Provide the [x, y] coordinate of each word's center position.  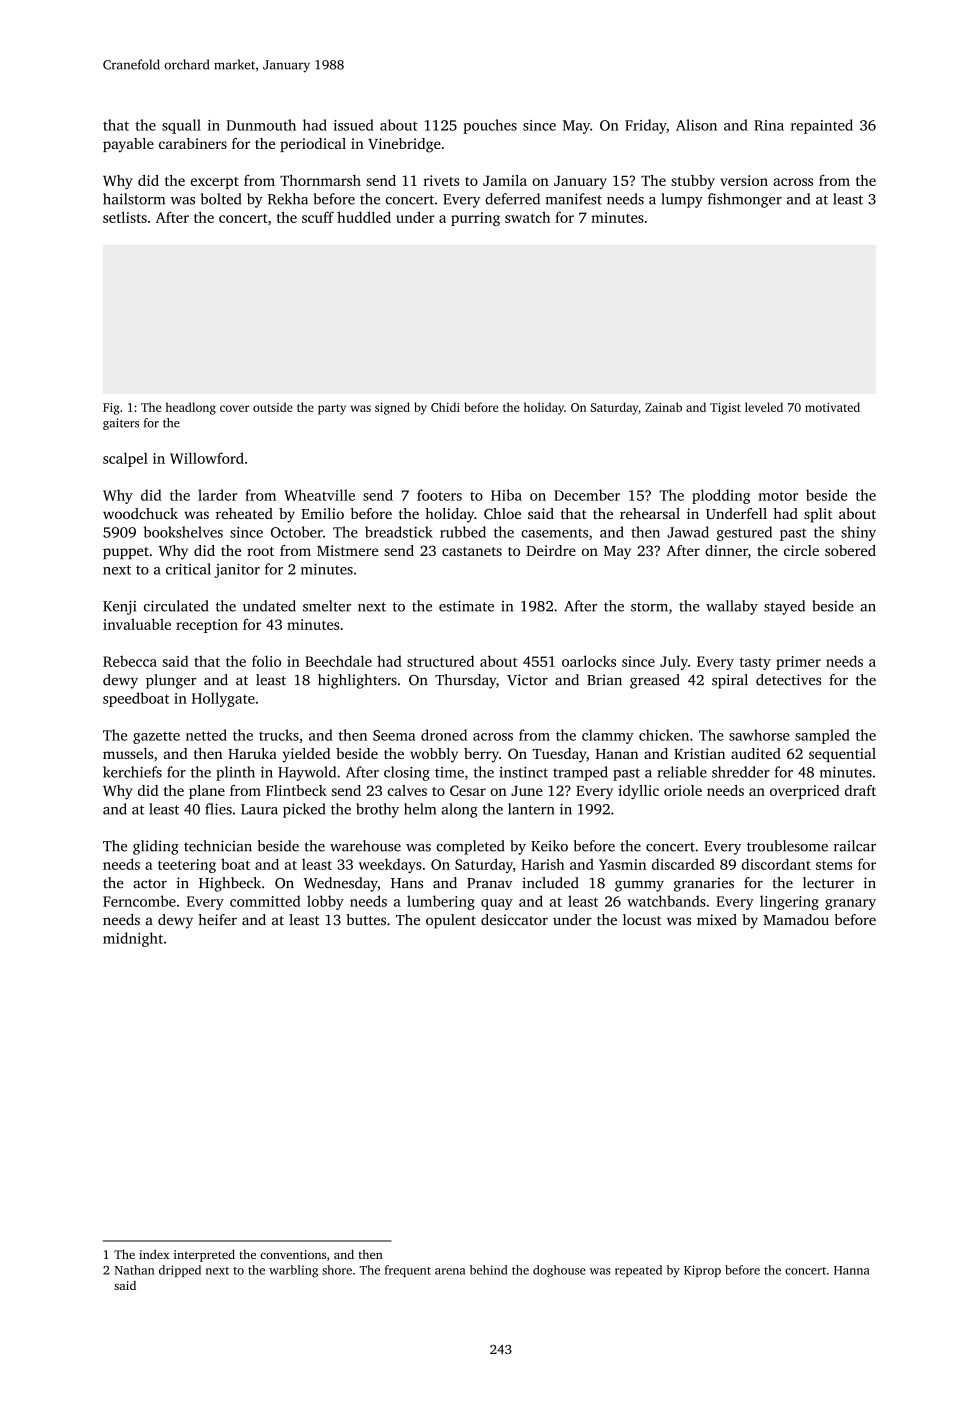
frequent [408, 1271]
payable [128, 145]
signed [392, 408]
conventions [293, 1254]
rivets [441, 180]
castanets [472, 551]
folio [266, 661]
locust [642, 919]
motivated [832, 407]
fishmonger [745, 200]
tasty [755, 663]
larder [218, 495]
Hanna [852, 1270]
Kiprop [702, 1271]
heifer [218, 919]
